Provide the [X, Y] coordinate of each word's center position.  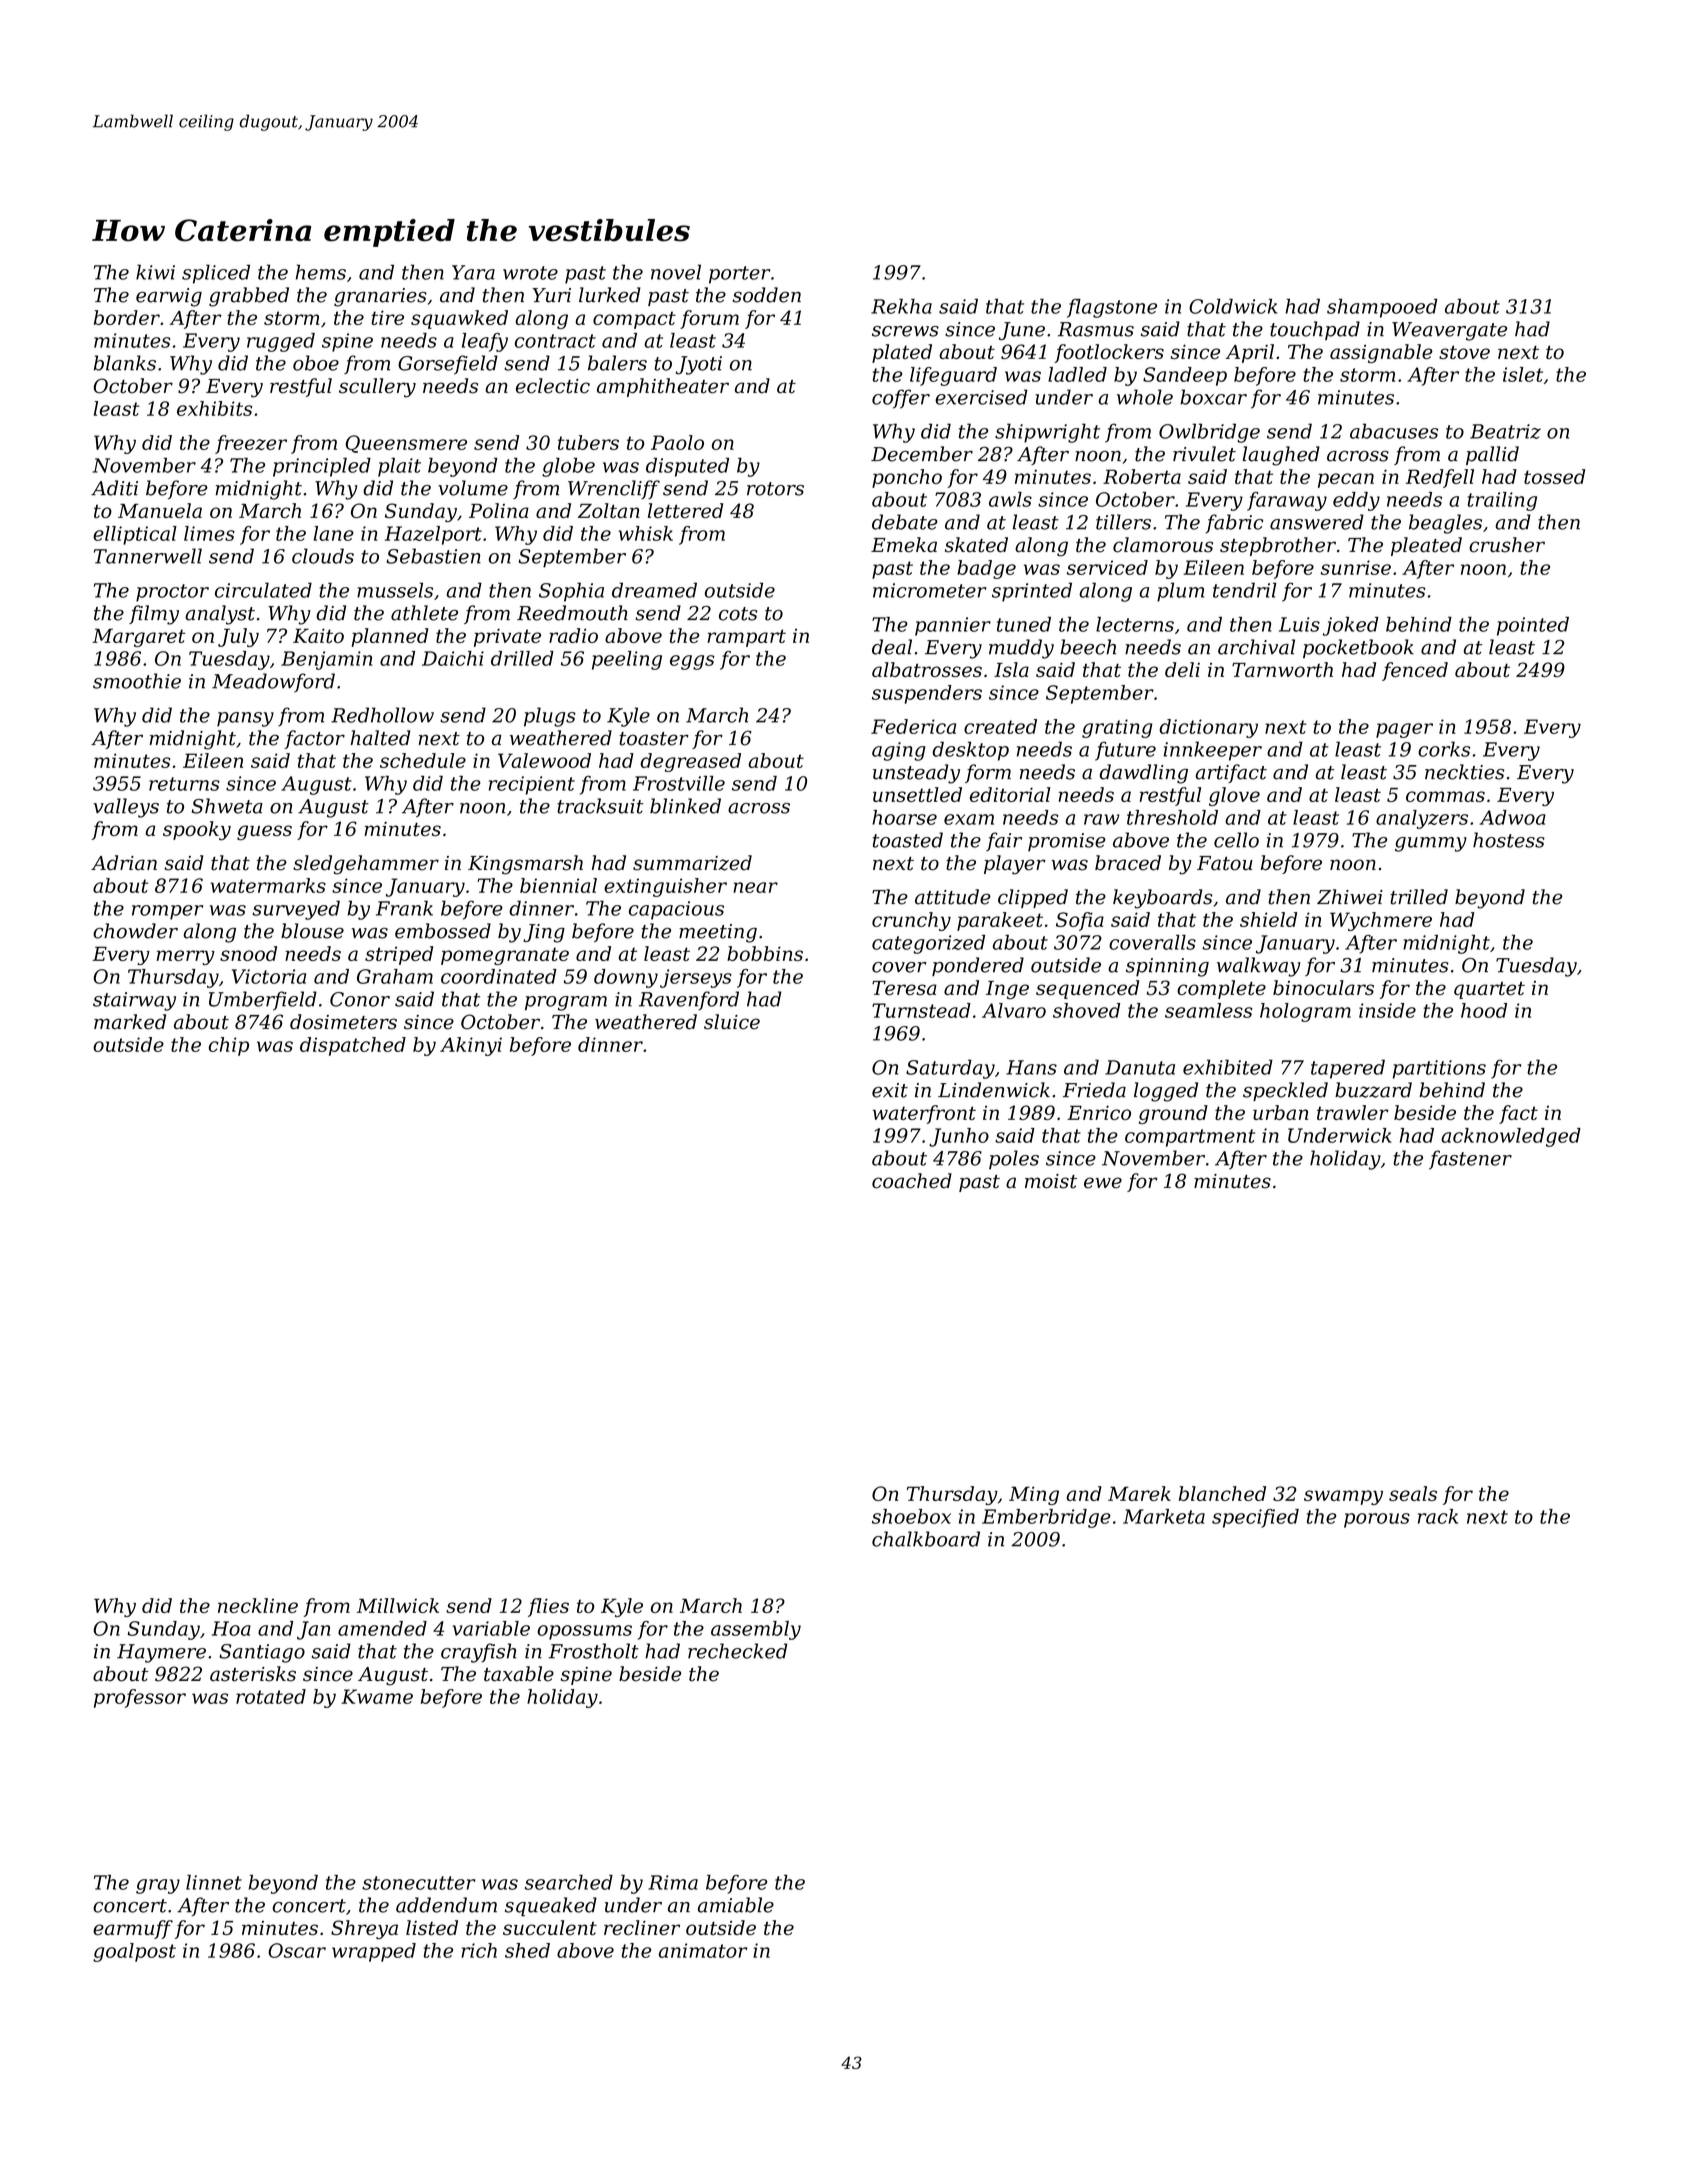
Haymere [161, 1653]
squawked [459, 319]
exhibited [1228, 1067]
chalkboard [926, 1539]
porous [1377, 1520]
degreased [690, 762]
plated [902, 353]
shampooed [1382, 308]
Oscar [297, 1950]
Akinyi [471, 1046]
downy [626, 978]
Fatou [1225, 863]
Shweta [227, 806]
